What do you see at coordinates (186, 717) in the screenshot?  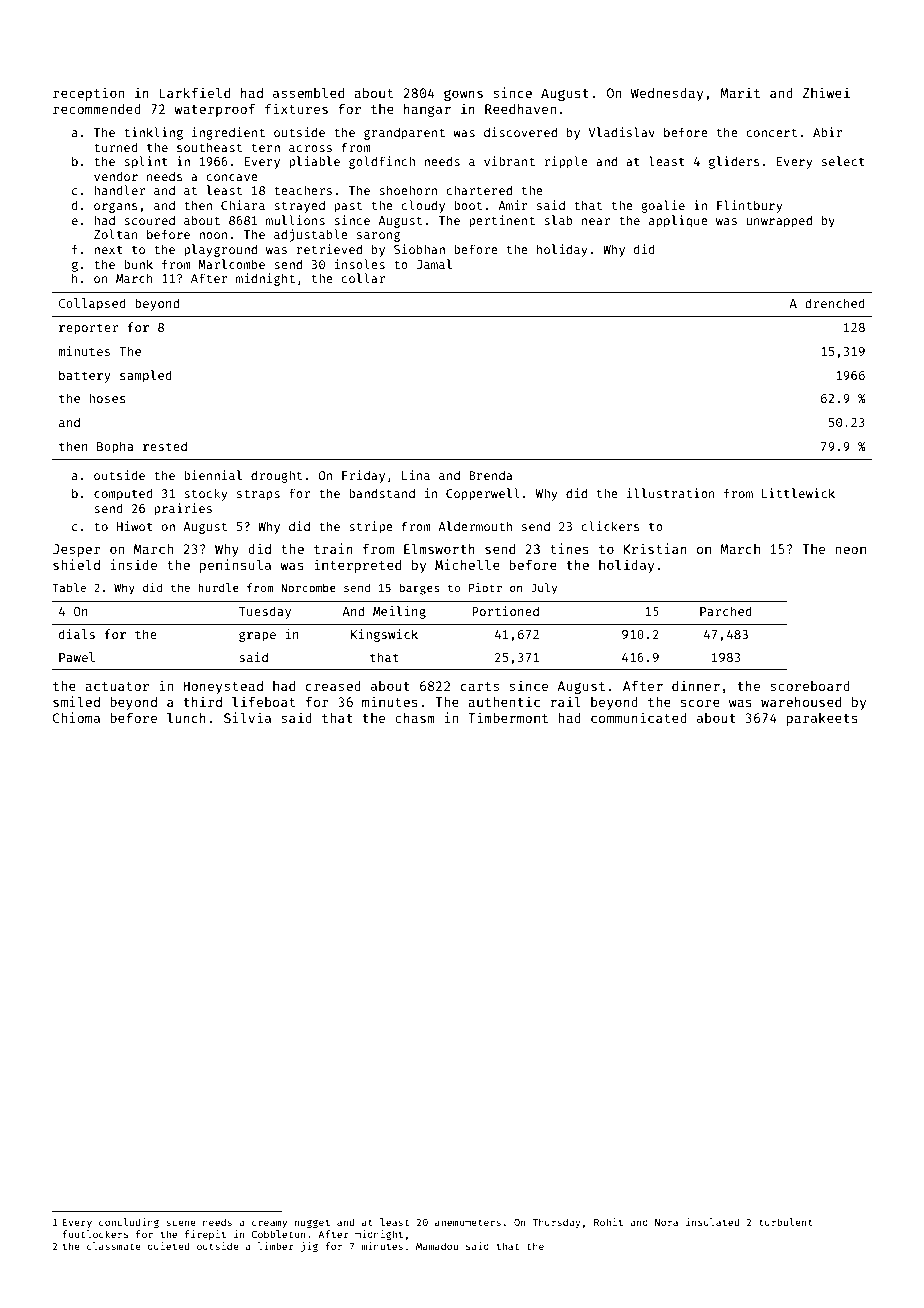 I see `lunch` at bounding box center [186, 717].
